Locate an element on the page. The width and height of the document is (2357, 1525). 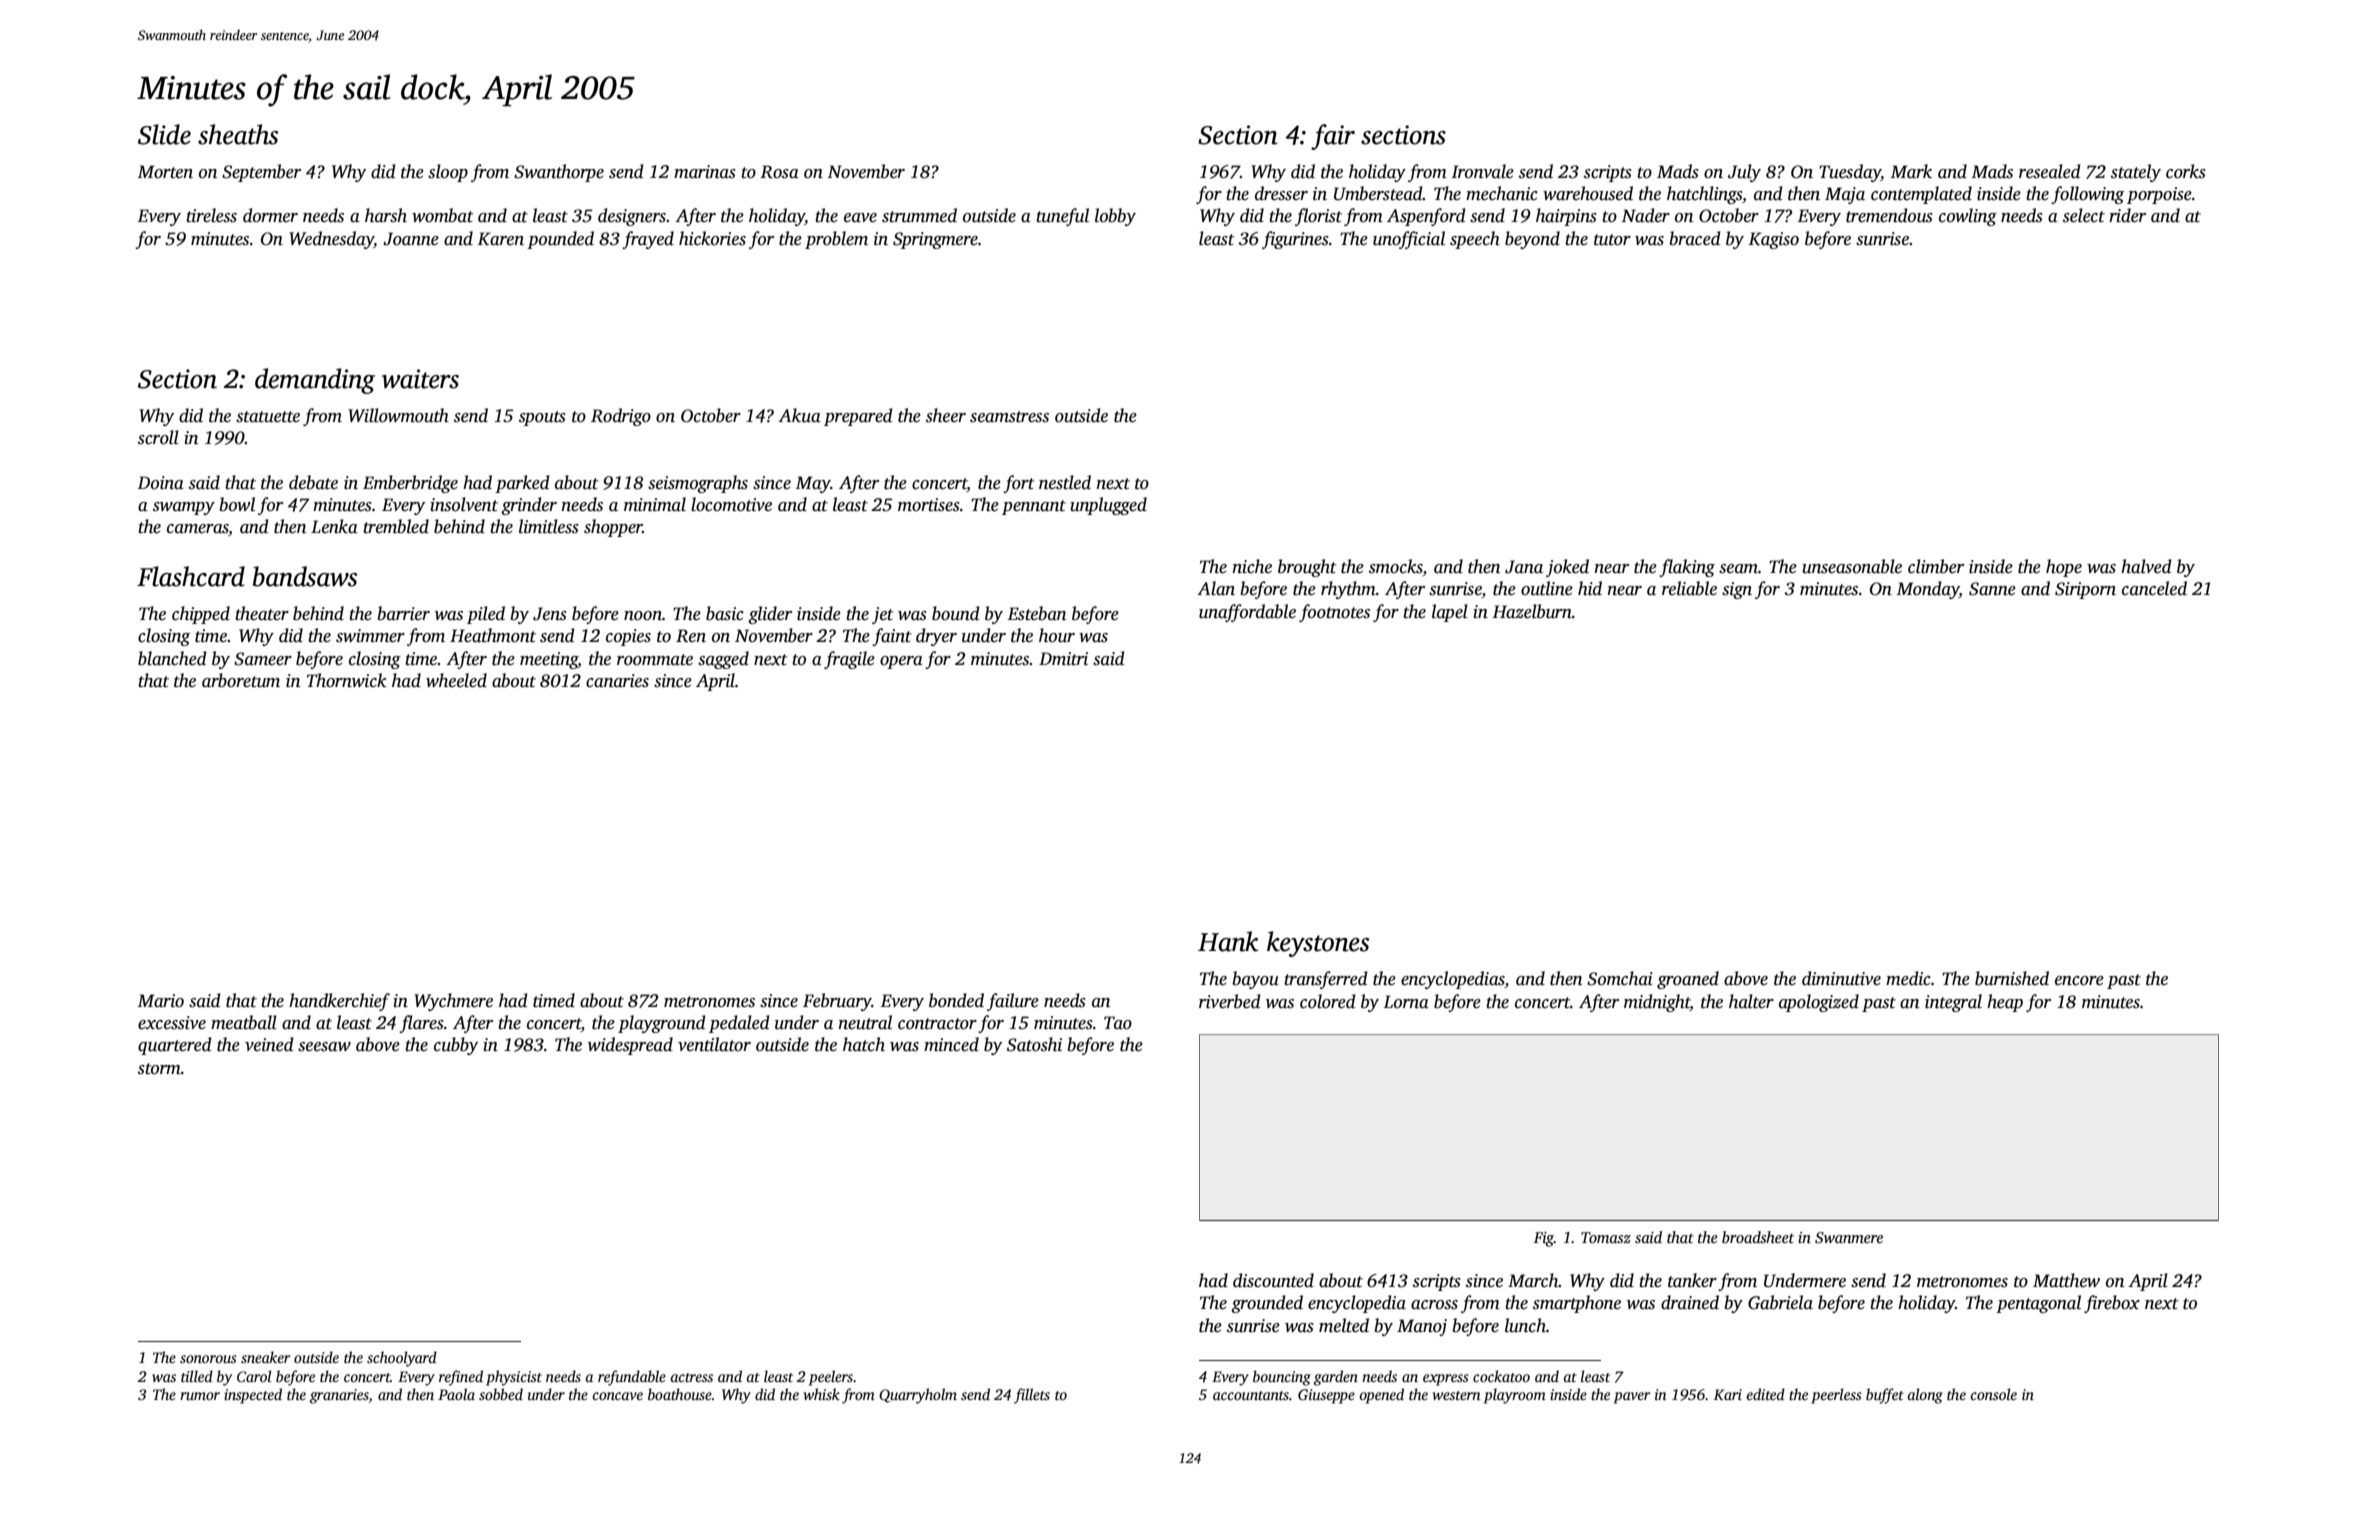
arboretum is located at coordinates (241, 680).
